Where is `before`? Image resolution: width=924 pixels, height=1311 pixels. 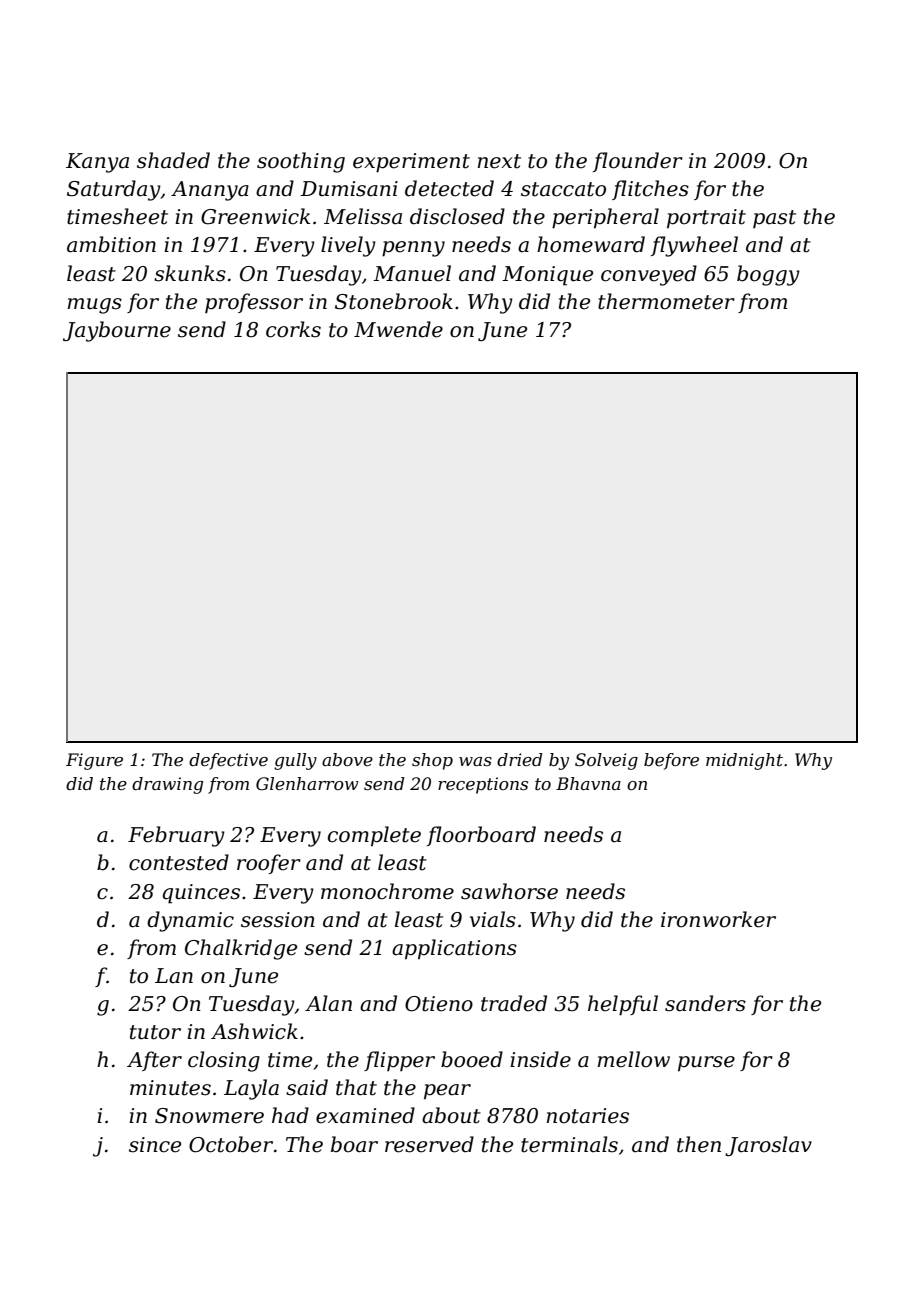
before is located at coordinates (671, 761).
